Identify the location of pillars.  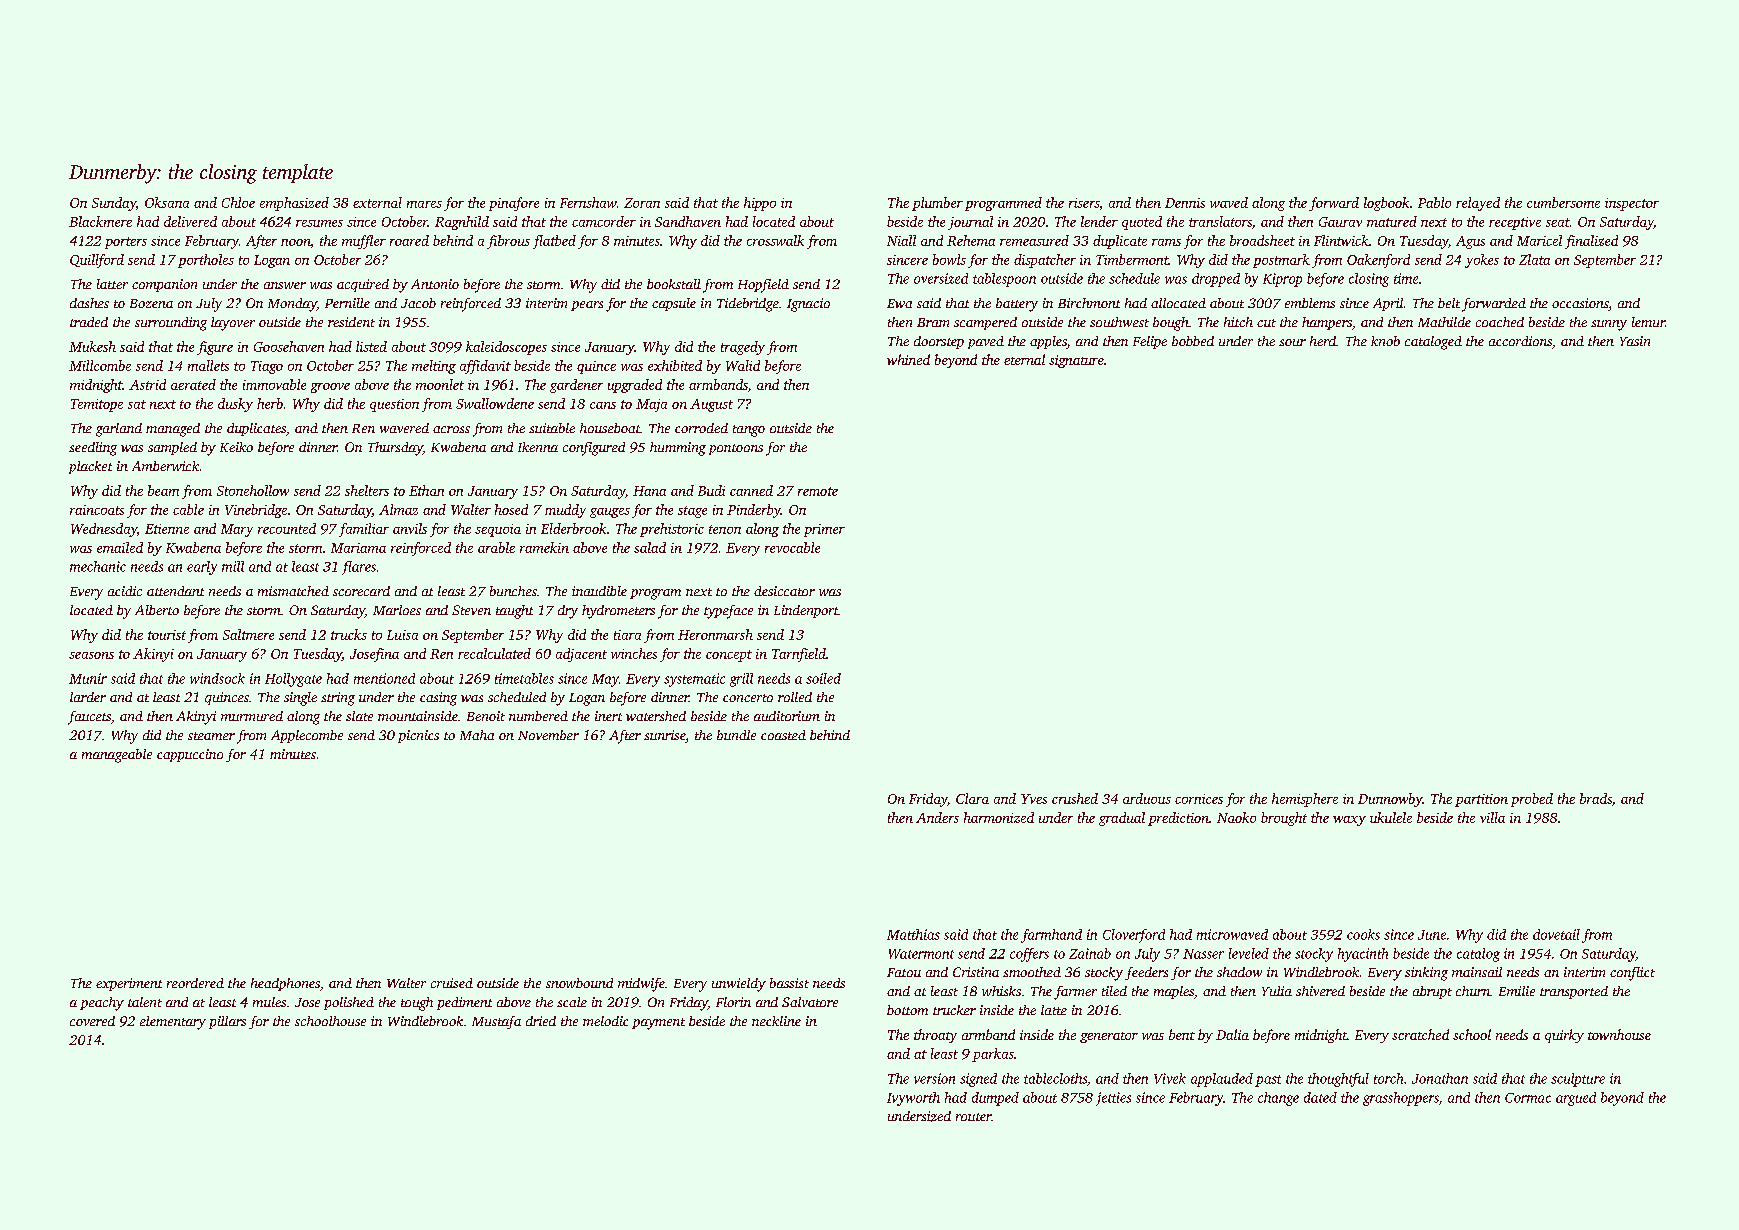
(227, 1022).
